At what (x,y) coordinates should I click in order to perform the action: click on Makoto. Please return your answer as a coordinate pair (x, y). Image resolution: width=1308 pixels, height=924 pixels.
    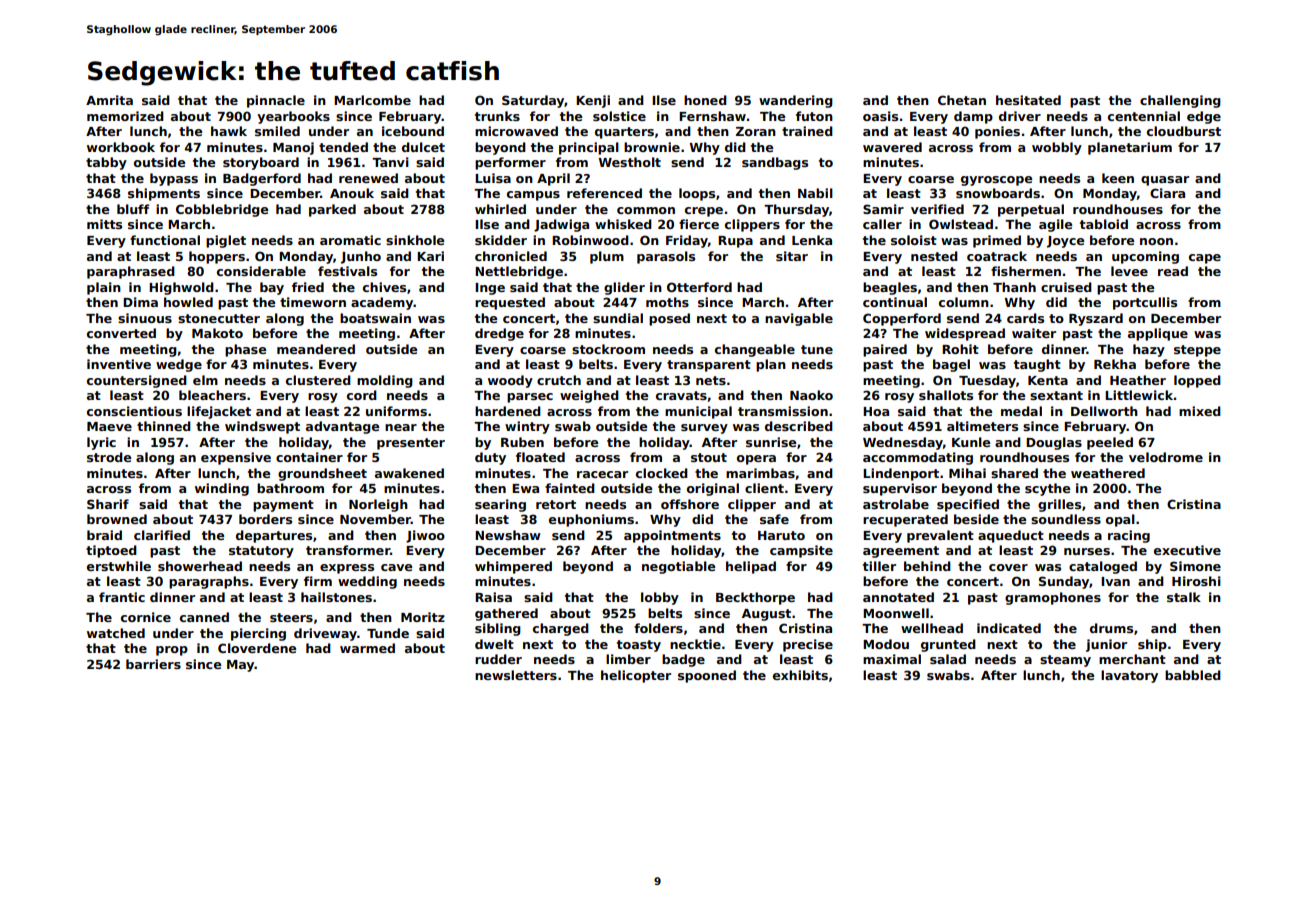
    Looking at the image, I should click on (217, 333).
